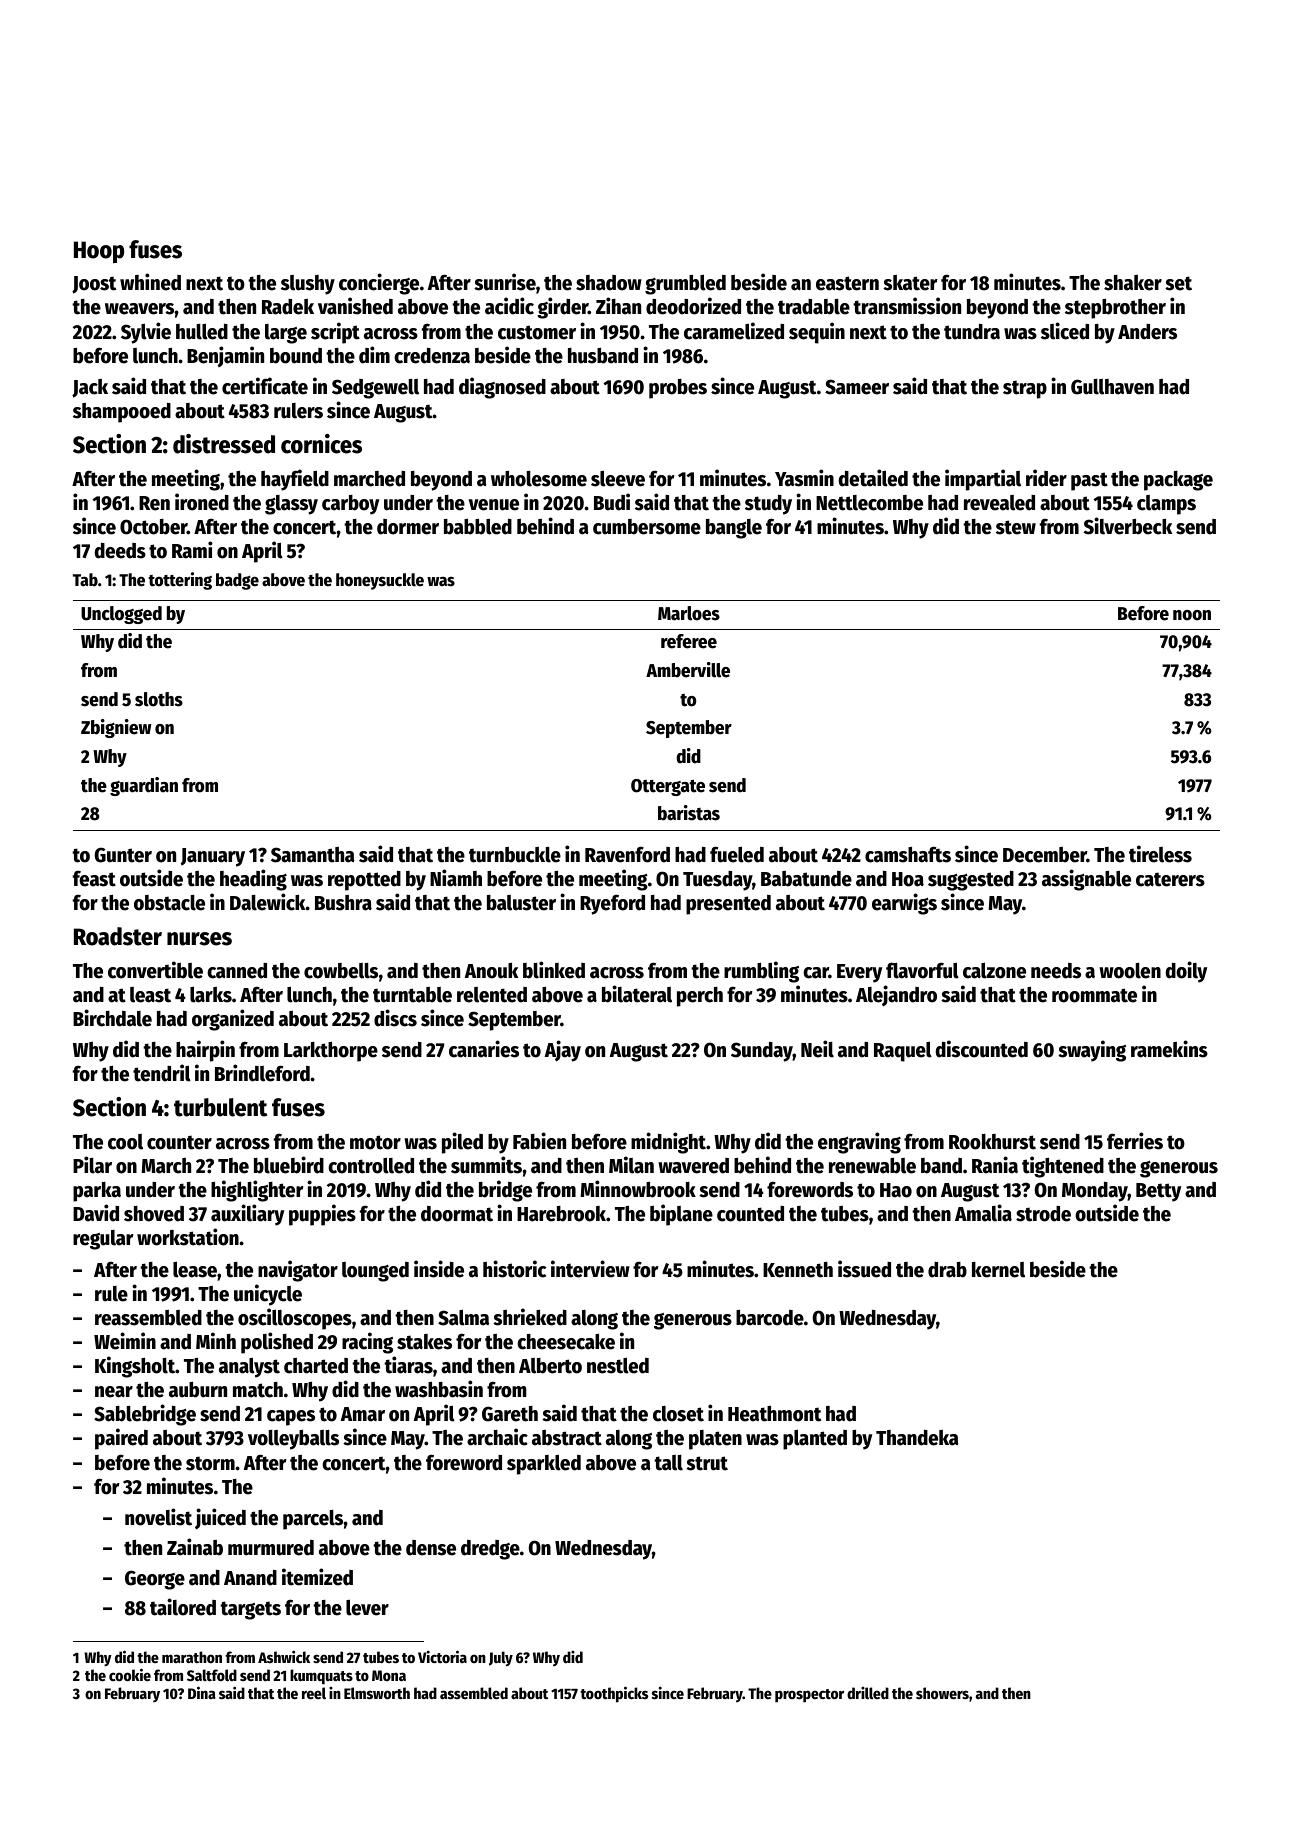  Describe the element at coordinates (158, 1517) in the document. I see `novelist` at that location.
